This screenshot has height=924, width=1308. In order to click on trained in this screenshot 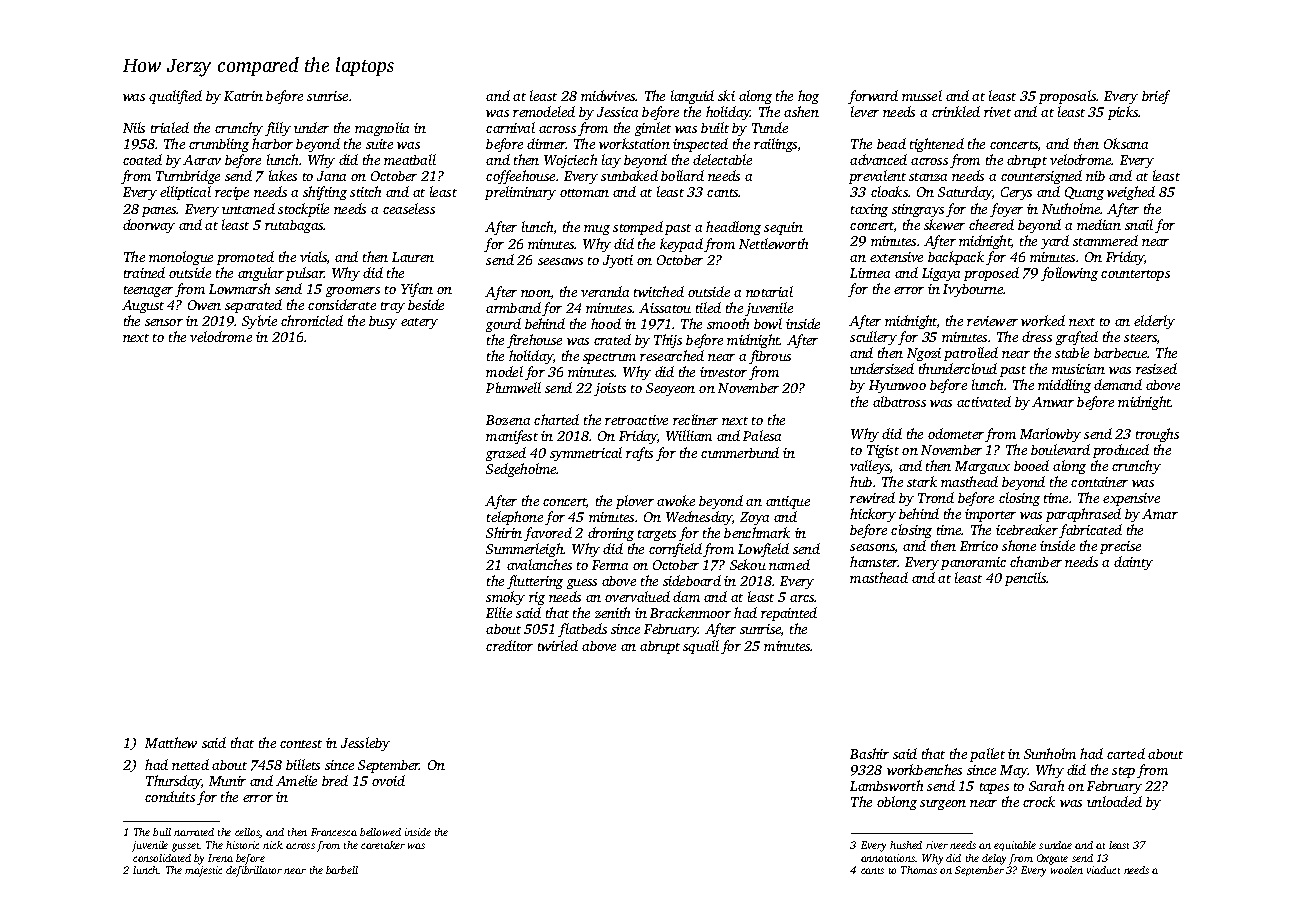, I will do `click(144, 272)`.
